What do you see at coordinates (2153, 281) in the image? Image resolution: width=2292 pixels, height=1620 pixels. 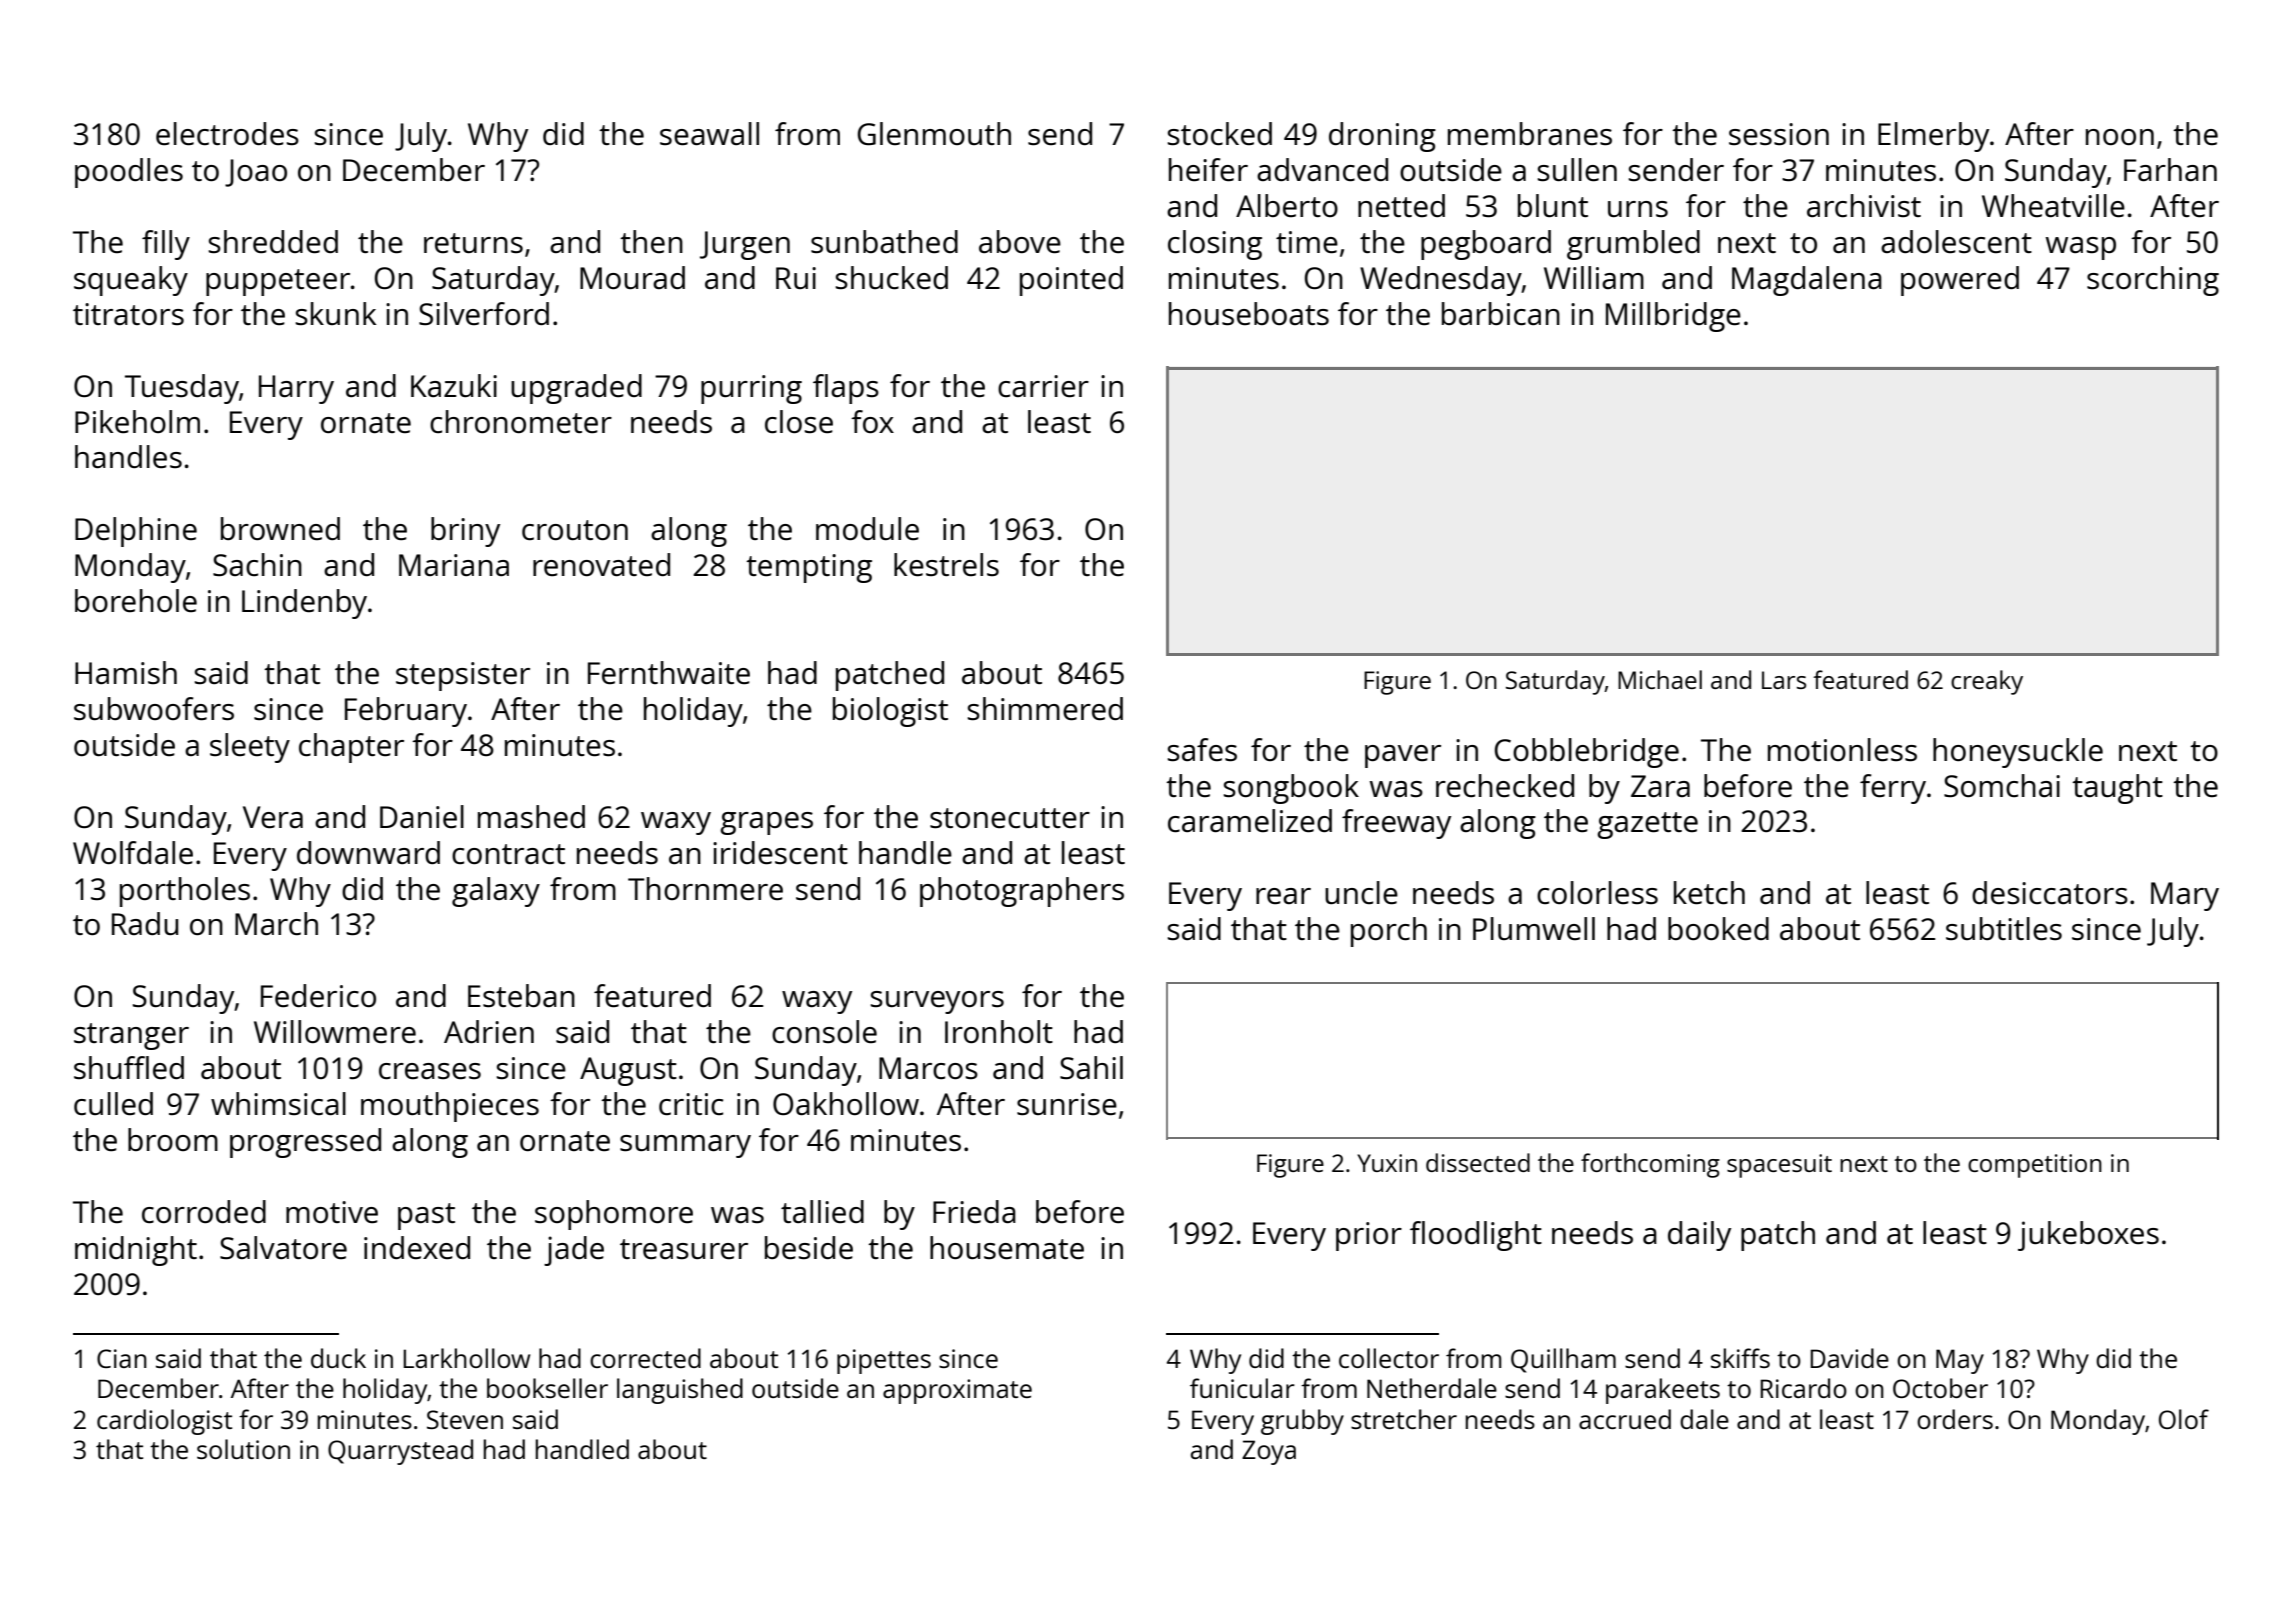 I see `scorching` at bounding box center [2153, 281].
